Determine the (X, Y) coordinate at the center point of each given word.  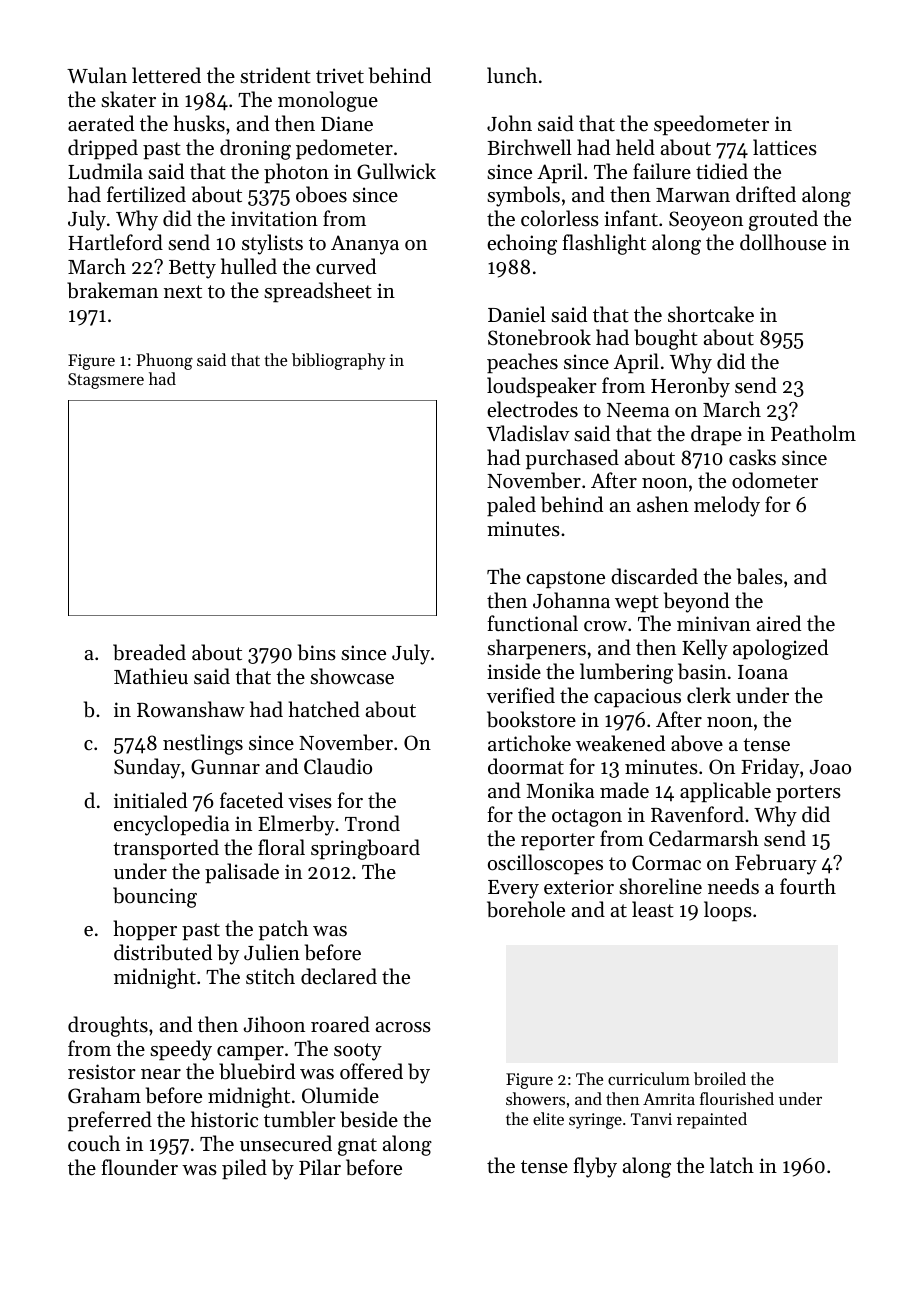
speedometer (711, 125)
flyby (595, 1167)
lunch (512, 75)
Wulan (97, 75)
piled (244, 1169)
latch (732, 1165)
